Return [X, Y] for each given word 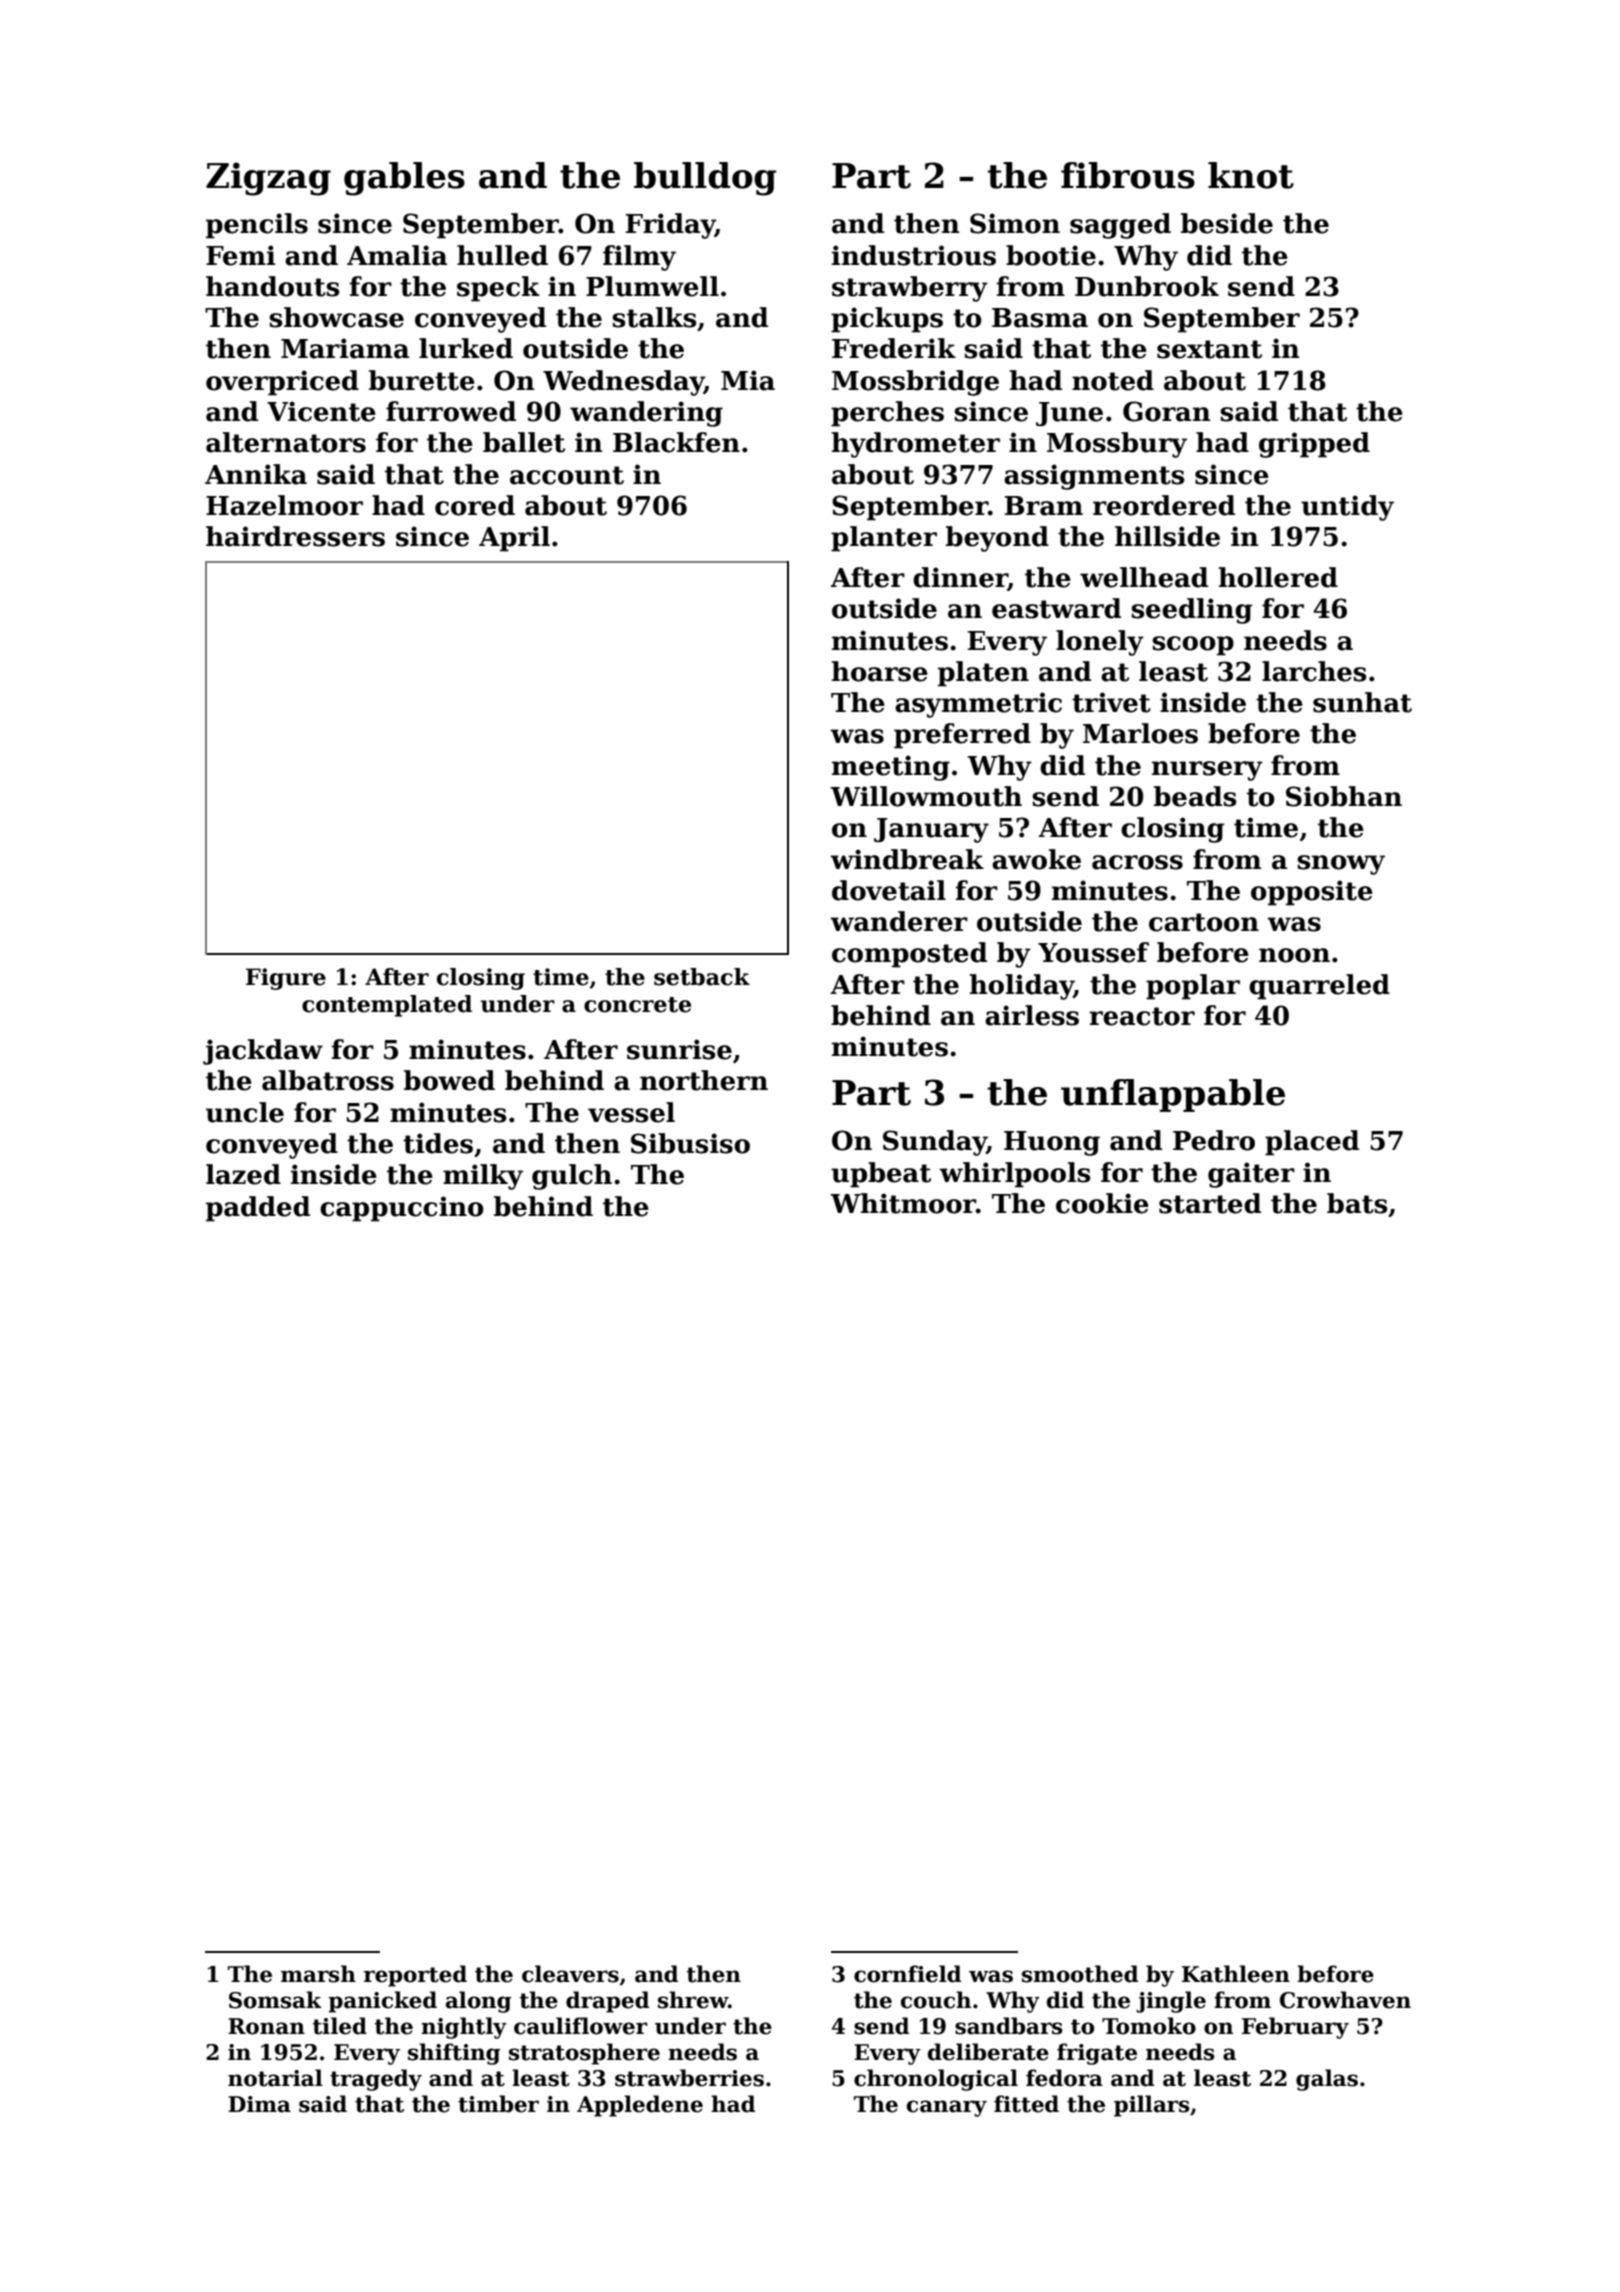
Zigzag [268, 179]
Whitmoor [903, 1203]
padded [258, 1209]
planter [884, 539]
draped [607, 2002]
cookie [1102, 1203]
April [514, 539]
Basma [1040, 318]
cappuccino [402, 1209]
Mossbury [1117, 445]
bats [1357, 1203]
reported [415, 1976]
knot [1251, 175]
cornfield [907, 1974]
